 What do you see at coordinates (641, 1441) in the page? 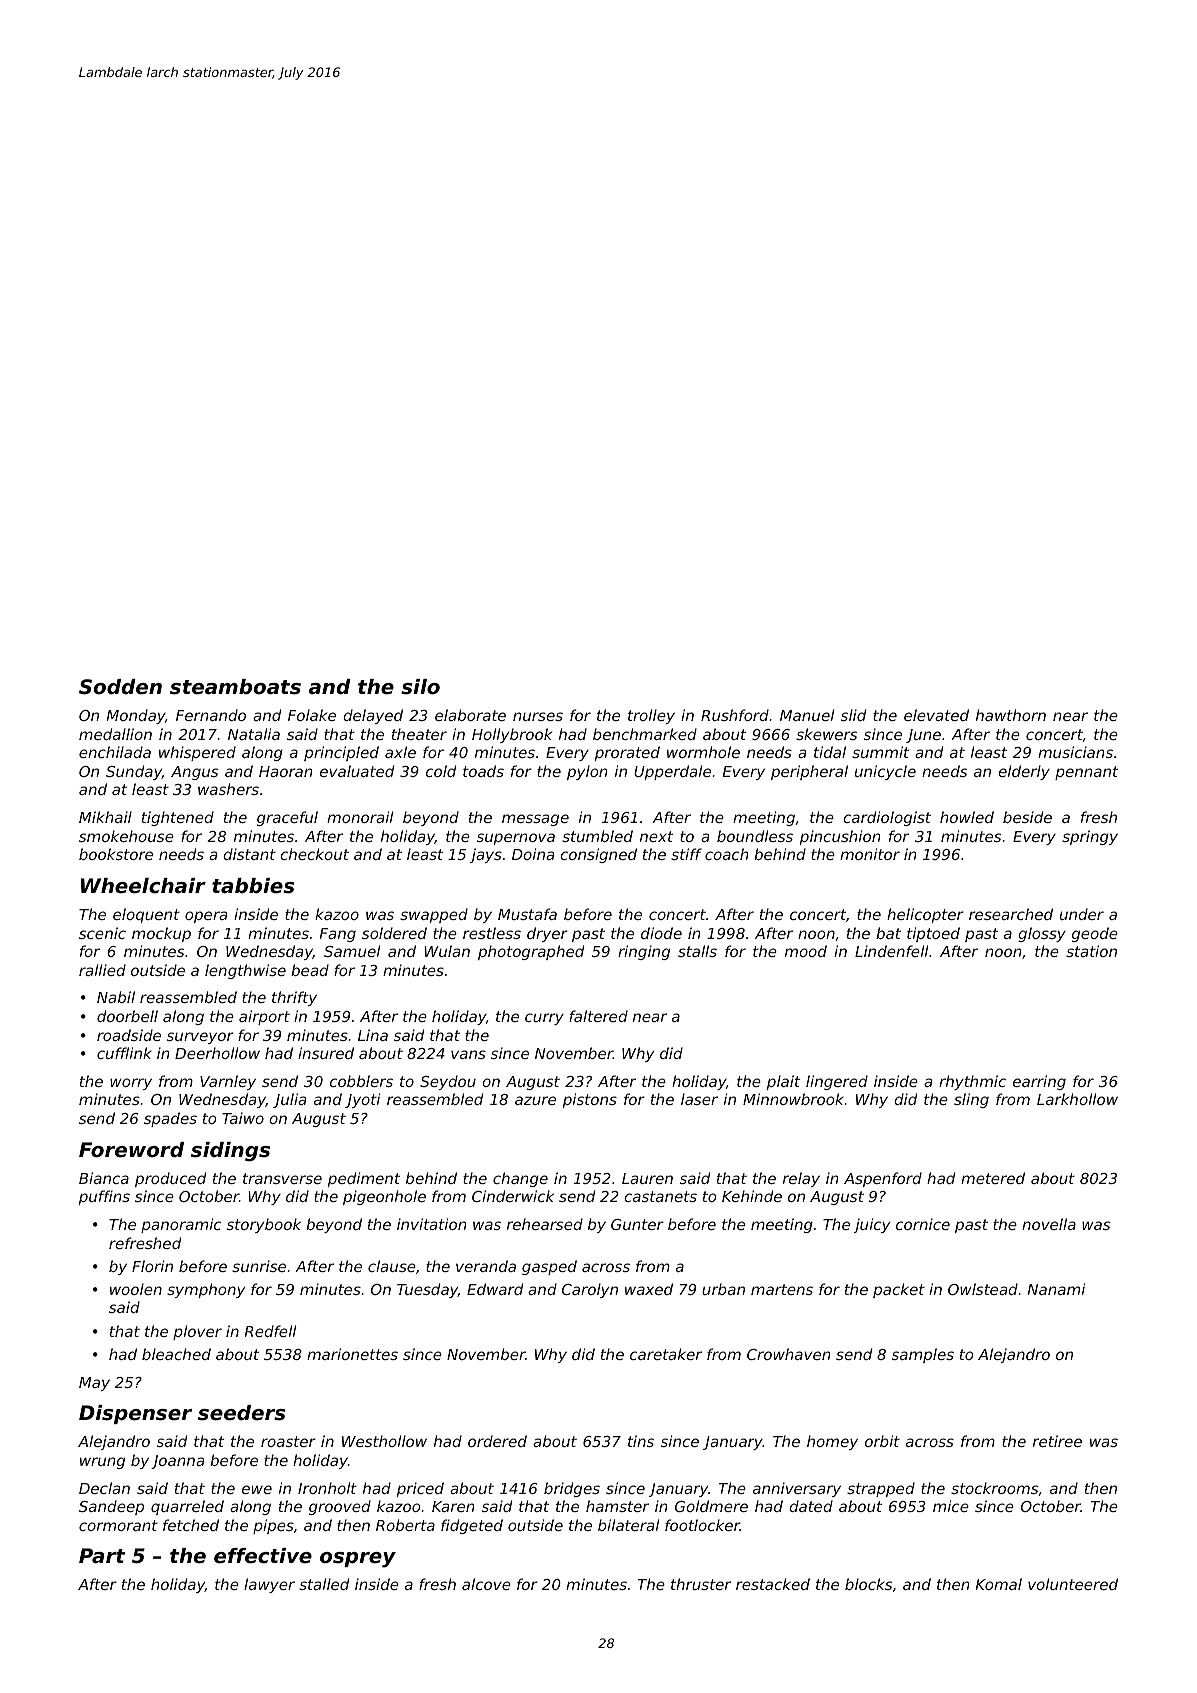
I see `tins` at bounding box center [641, 1441].
